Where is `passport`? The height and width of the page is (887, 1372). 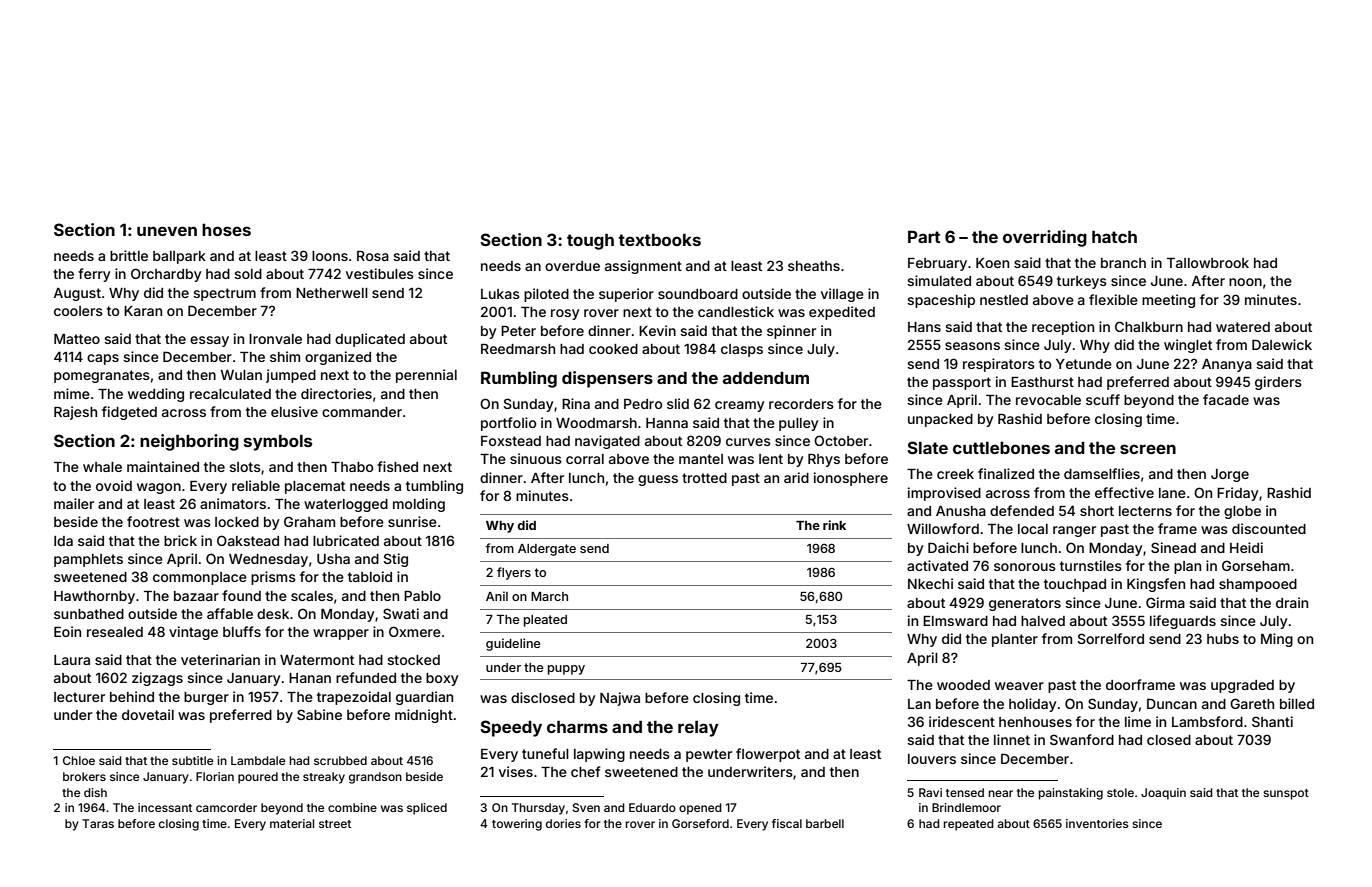
passport is located at coordinates (962, 383).
